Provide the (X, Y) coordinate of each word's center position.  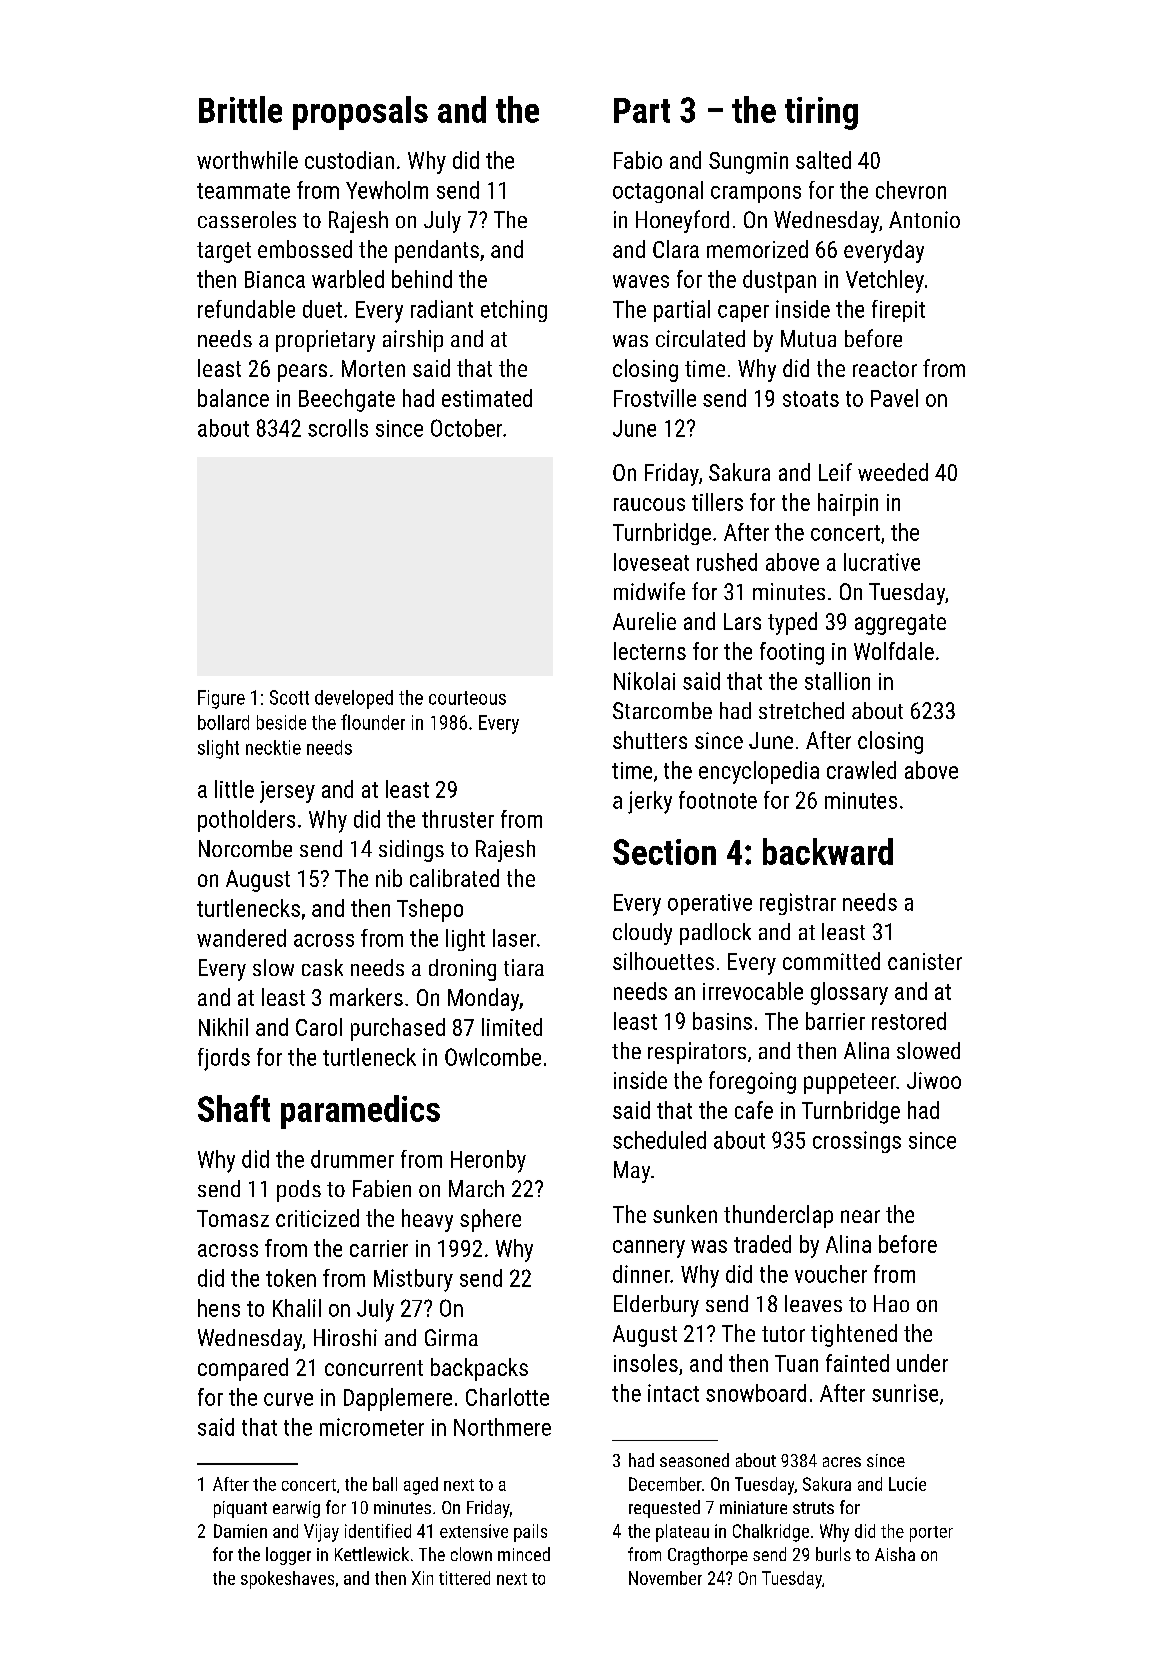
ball (385, 1484)
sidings (411, 851)
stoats (811, 399)
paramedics (360, 1112)
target (224, 252)
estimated (487, 398)
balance (233, 398)
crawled (861, 770)
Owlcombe (493, 1057)
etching (514, 311)
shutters (650, 740)
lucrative (882, 562)
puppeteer (850, 1083)
